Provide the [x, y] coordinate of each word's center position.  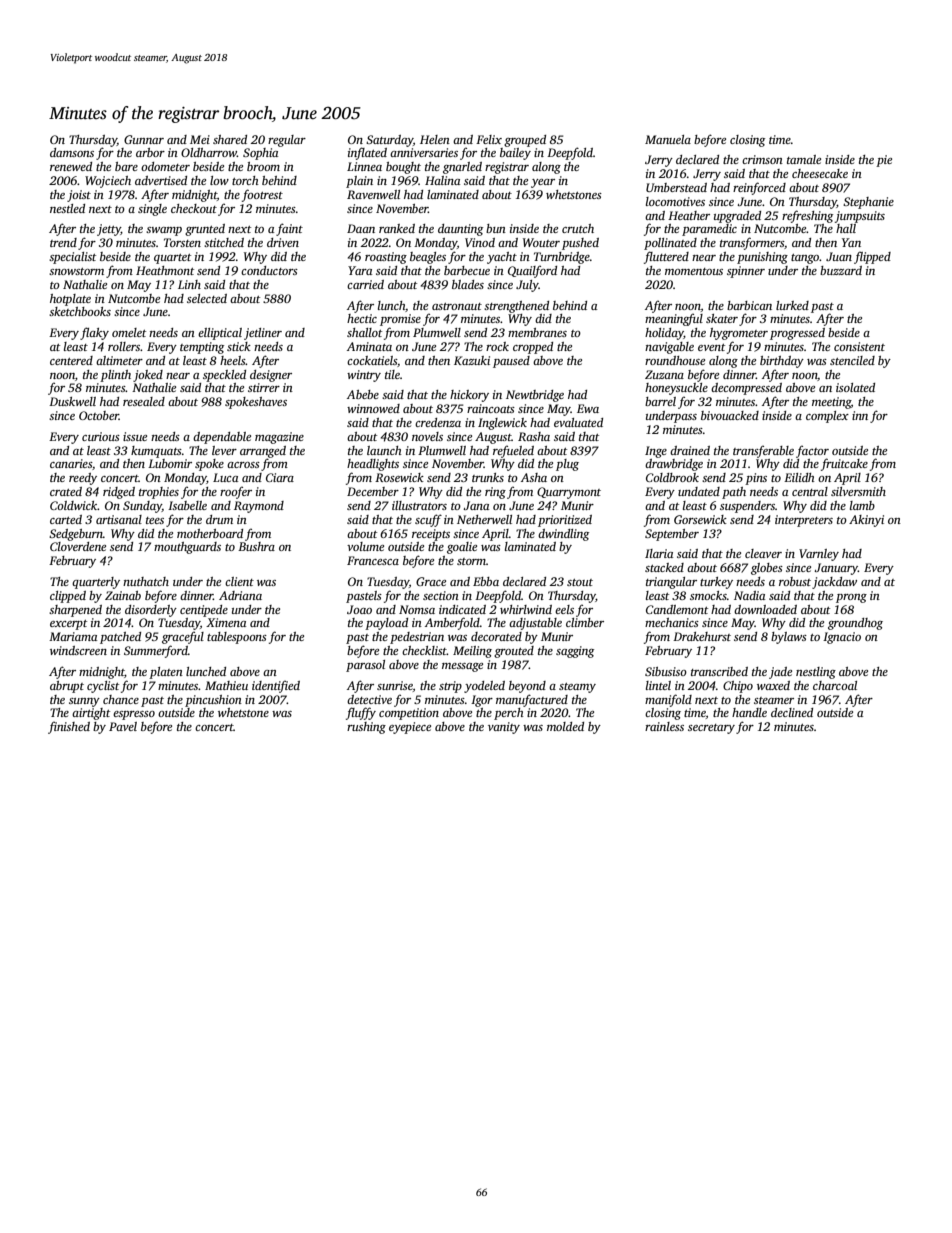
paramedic [709, 230]
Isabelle [187, 505]
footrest [262, 195]
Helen [435, 139]
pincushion [213, 701]
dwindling [563, 535]
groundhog [855, 624]
